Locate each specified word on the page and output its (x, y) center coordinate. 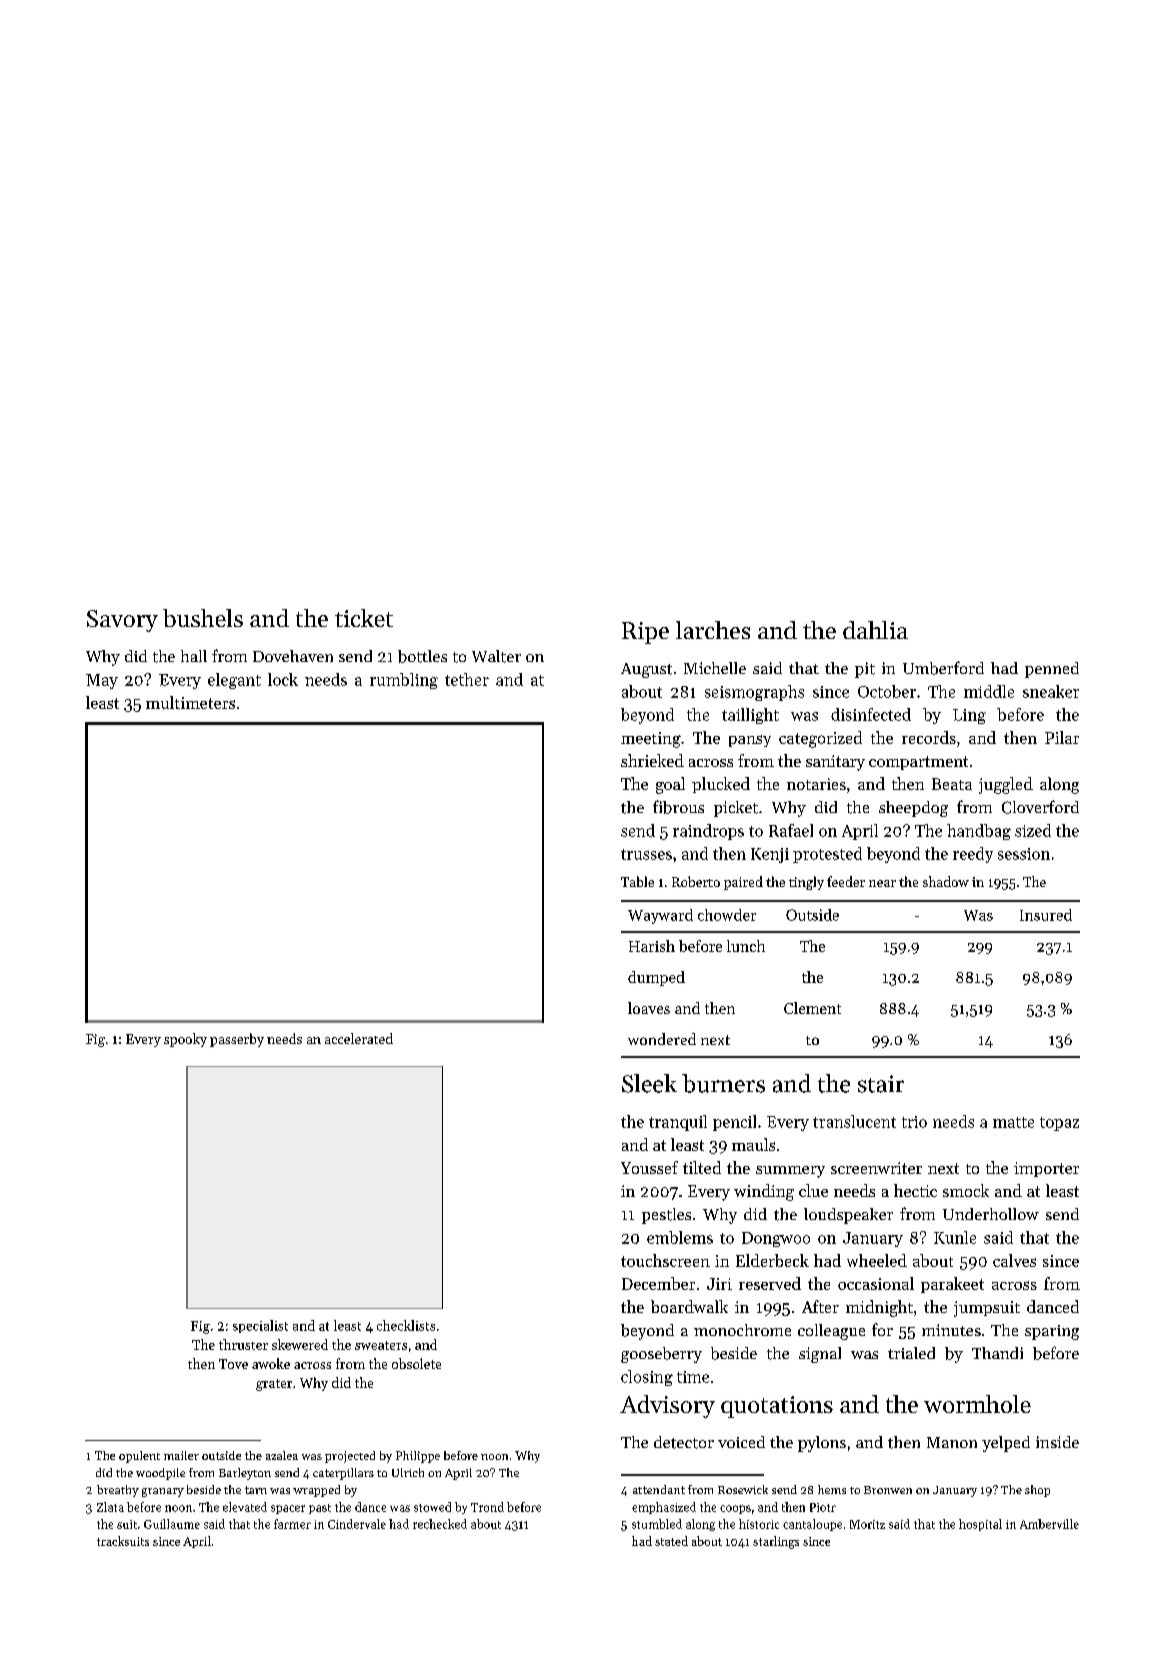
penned (1052, 670)
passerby (237, 1040)
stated (671, 1541)
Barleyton (245, 1474)
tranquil (678, 1123)
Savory (122, 621)
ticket (364, 618)
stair (881, 1084)
